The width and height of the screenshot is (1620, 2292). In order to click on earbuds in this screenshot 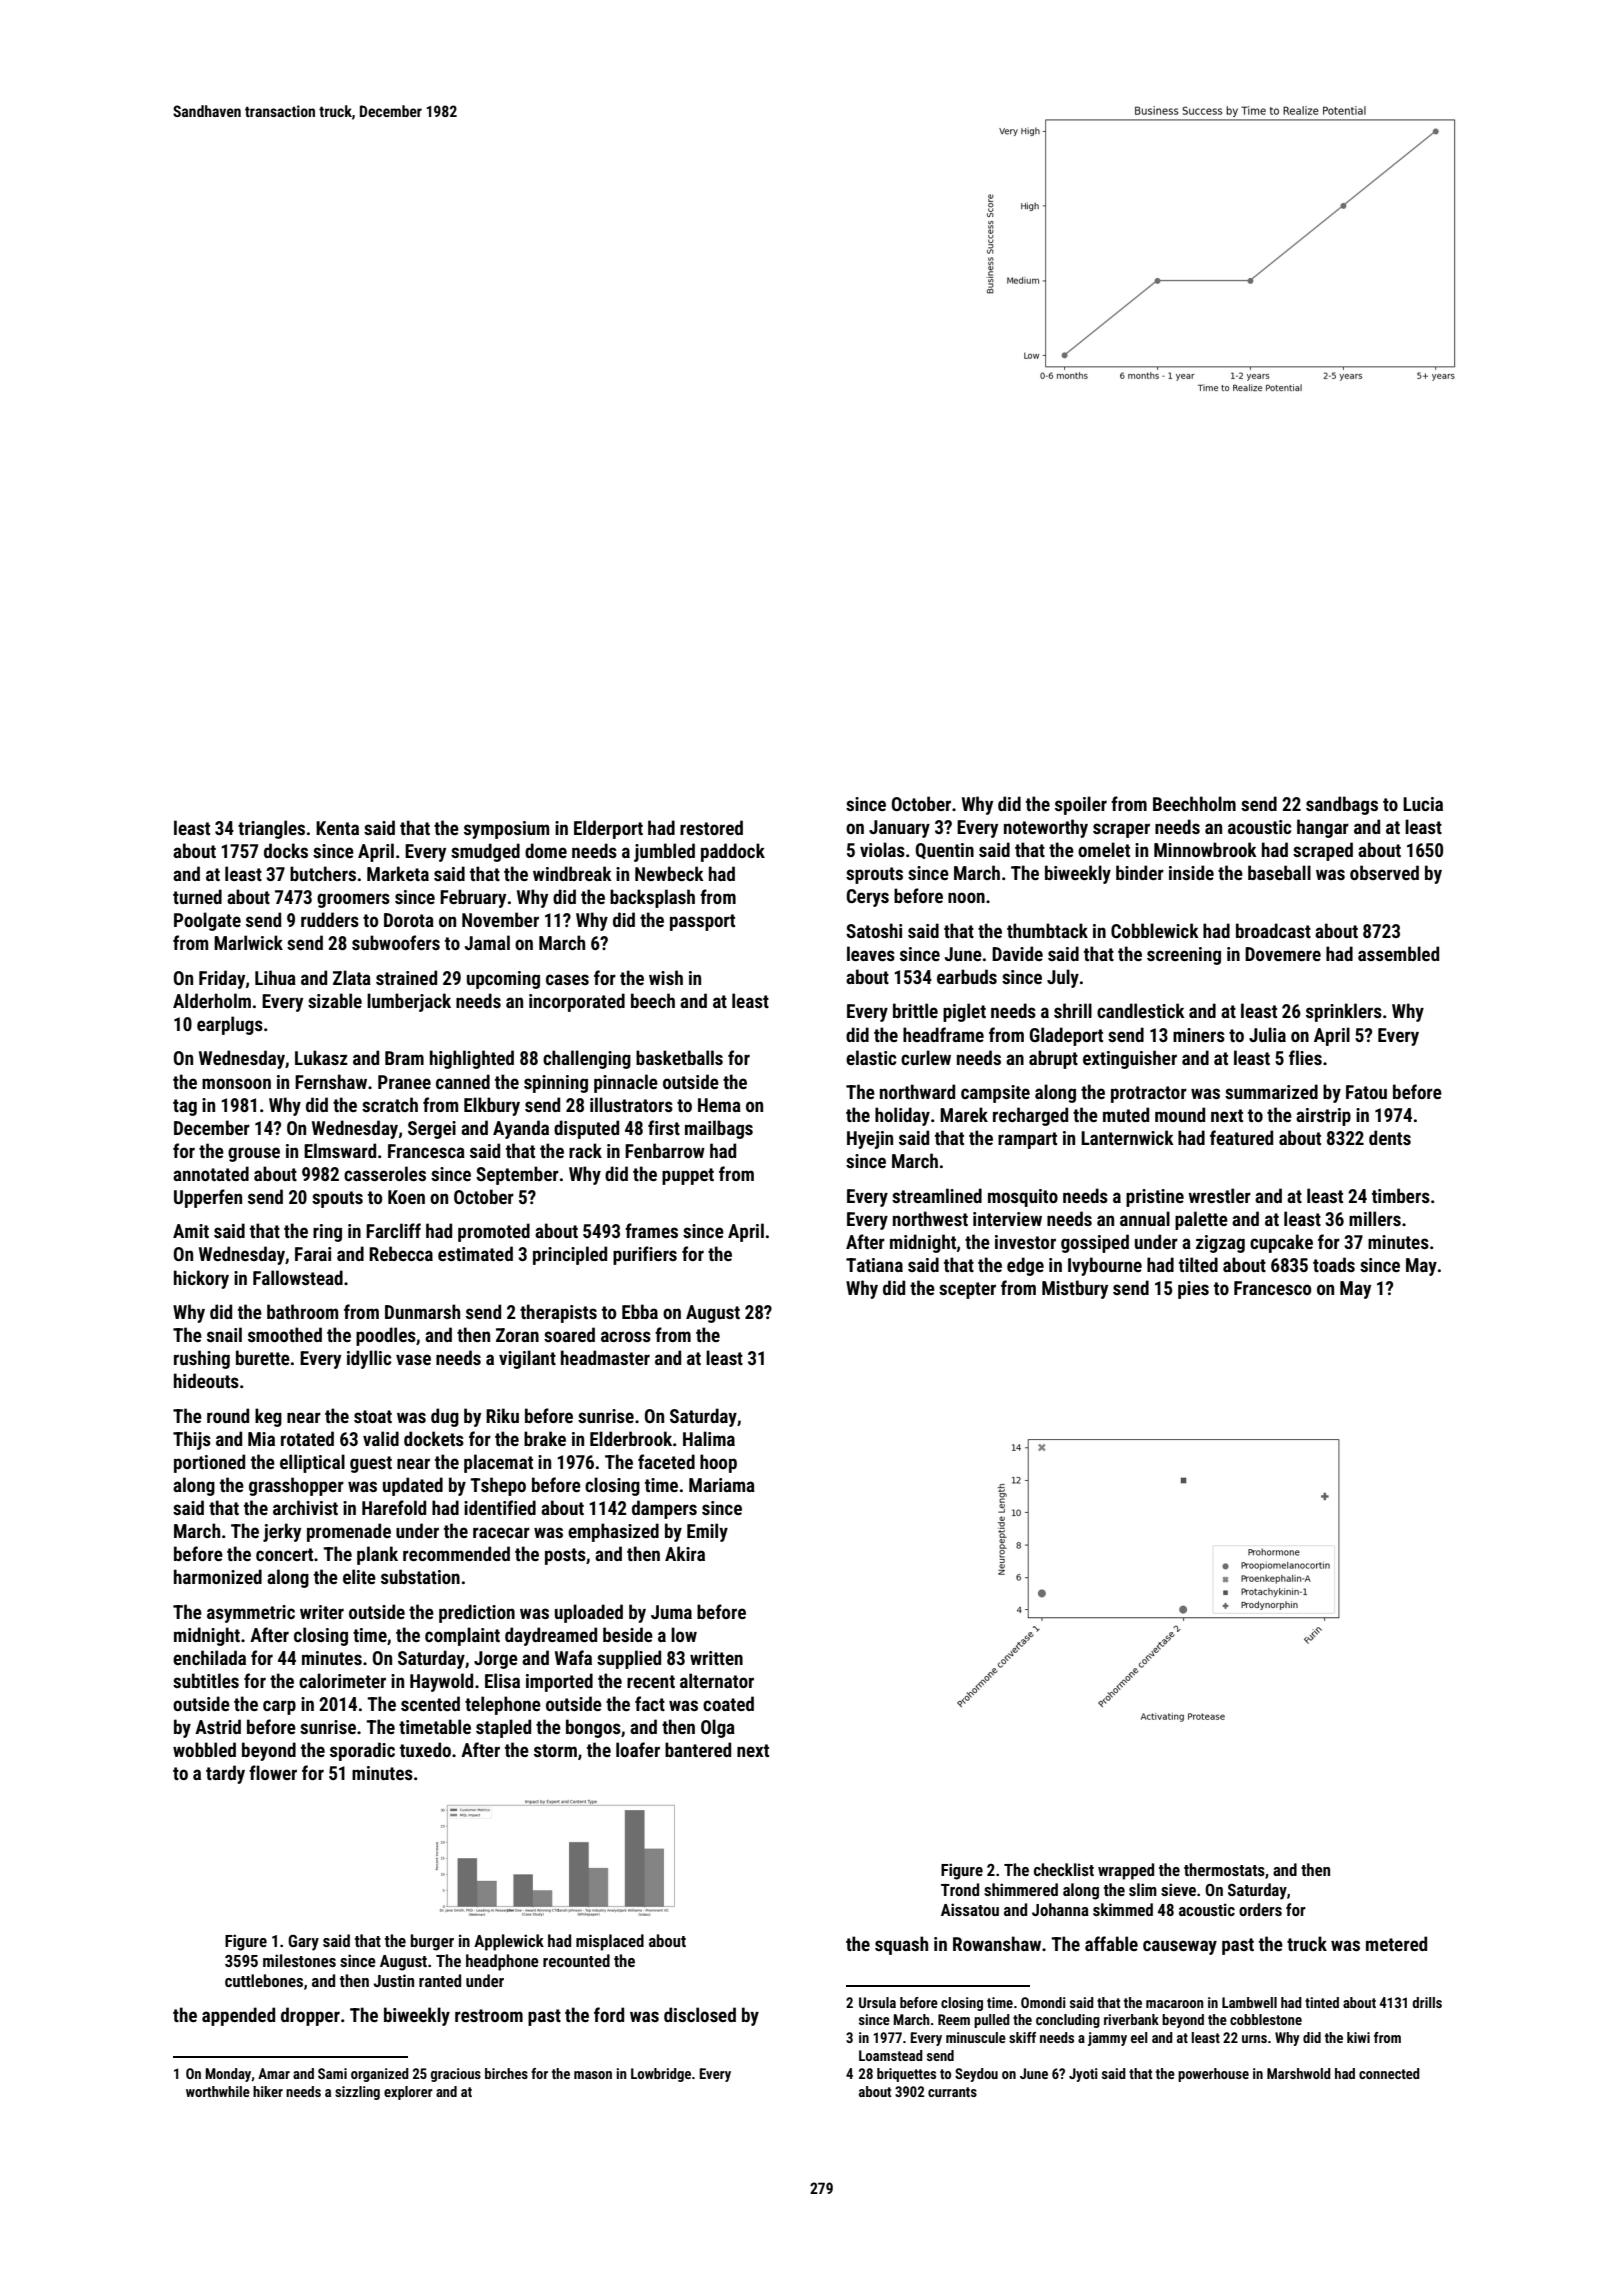, I will do `click(967, 976)`.
